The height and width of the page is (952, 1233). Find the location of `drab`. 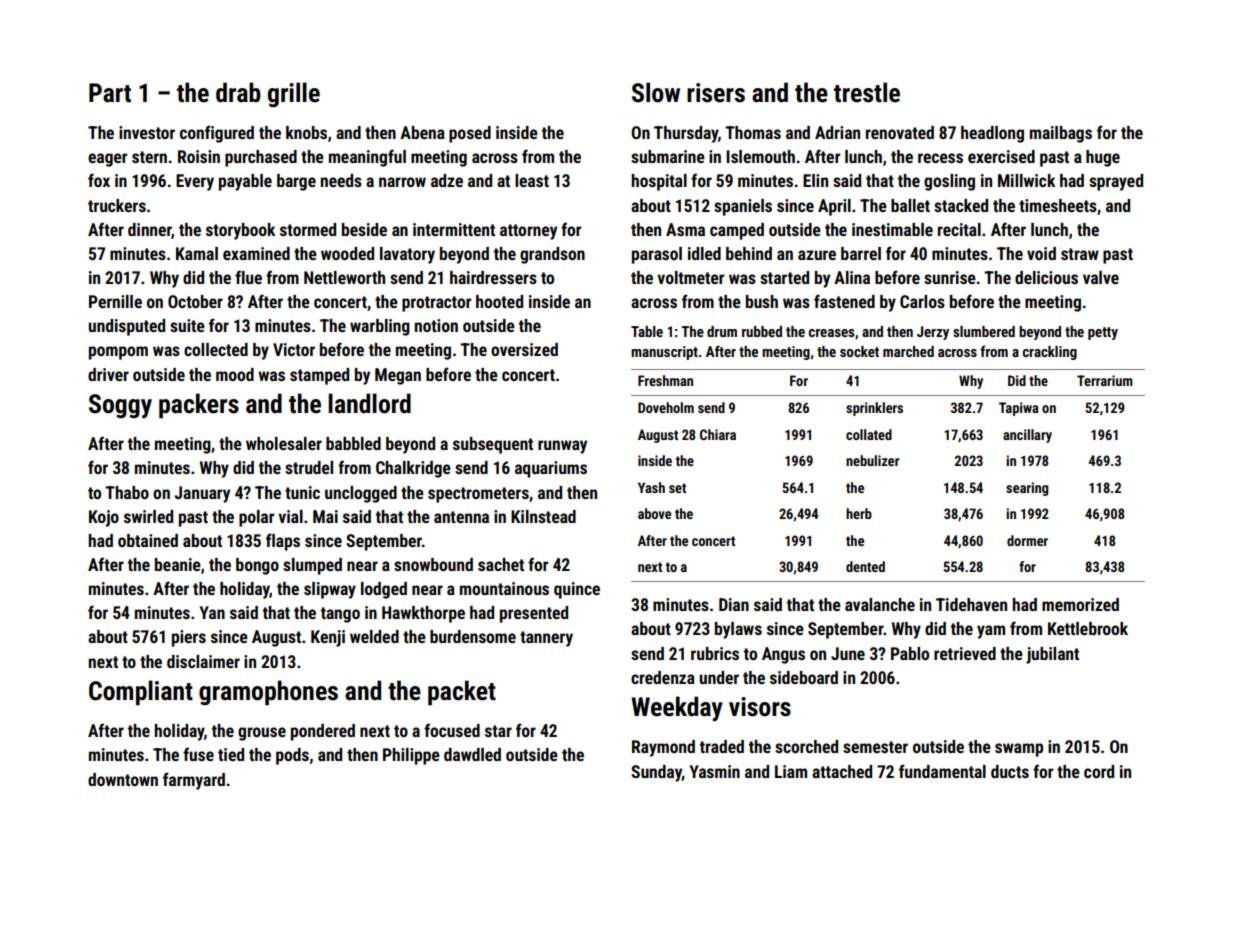

drab is located at coordinates (238, 92).
